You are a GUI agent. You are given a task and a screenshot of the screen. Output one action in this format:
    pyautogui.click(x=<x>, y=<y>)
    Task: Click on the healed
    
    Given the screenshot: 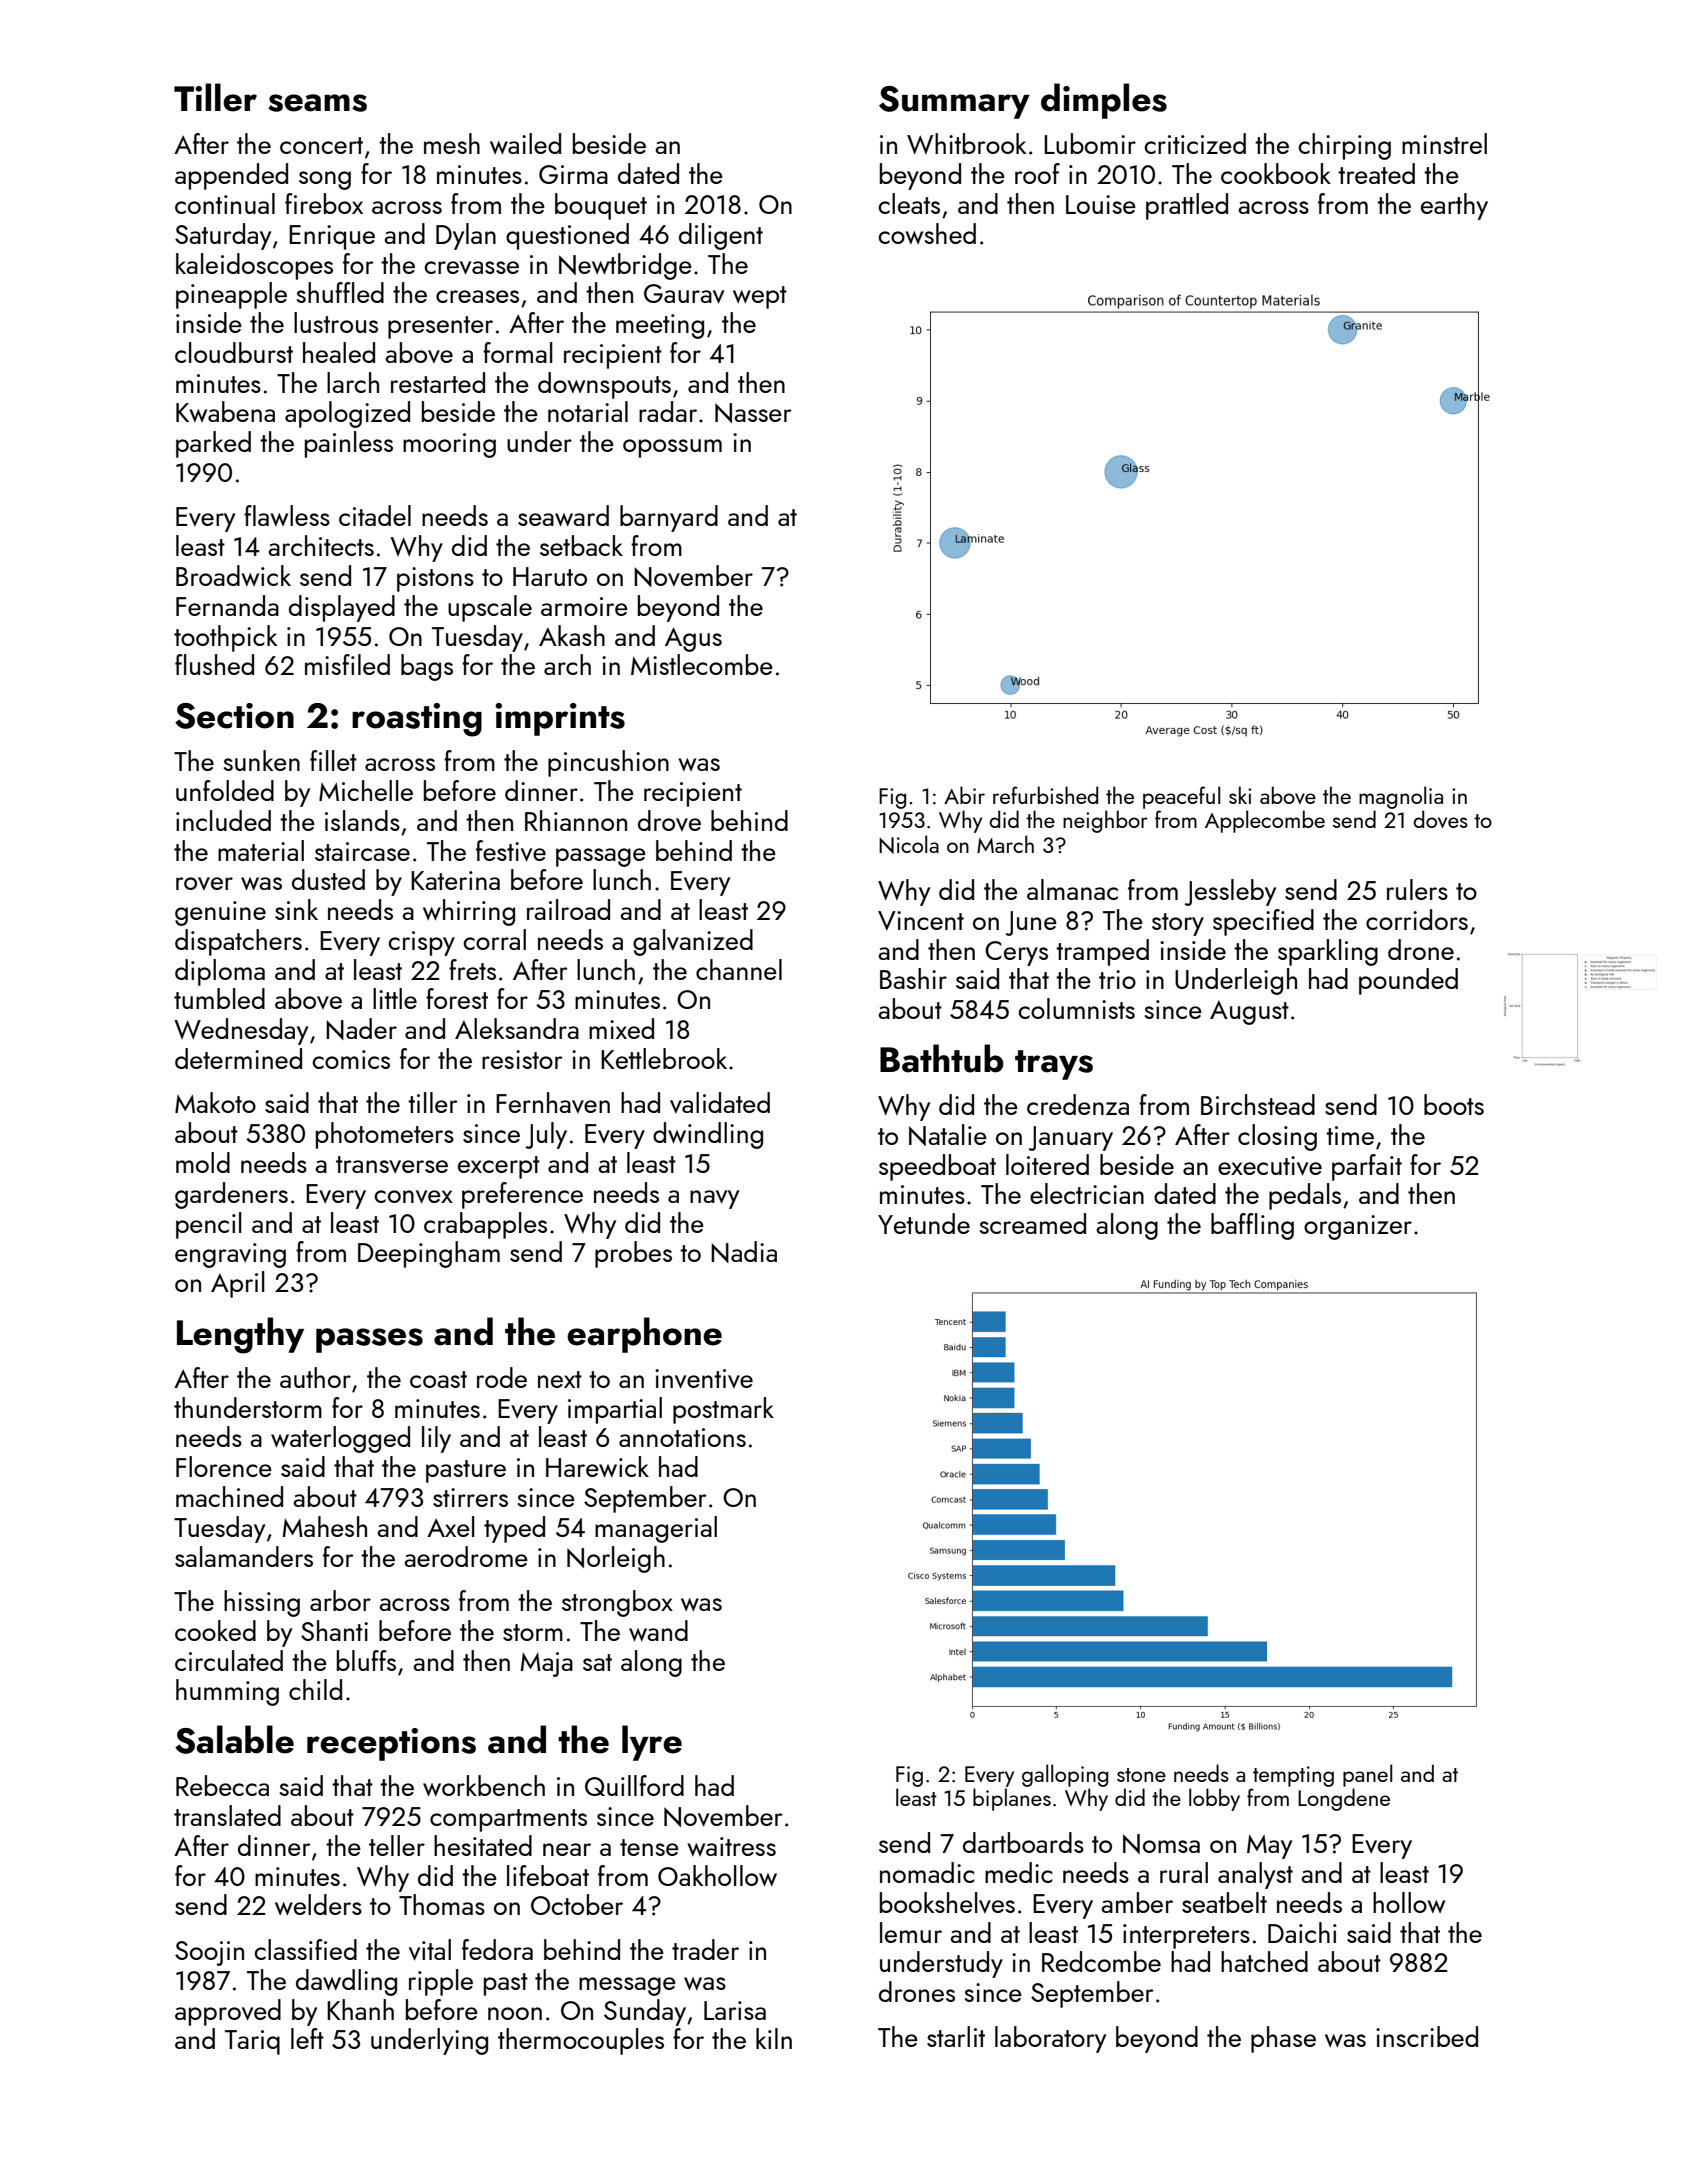 What is the action you would take?
    pyautogui.click(x=339, y=352)
